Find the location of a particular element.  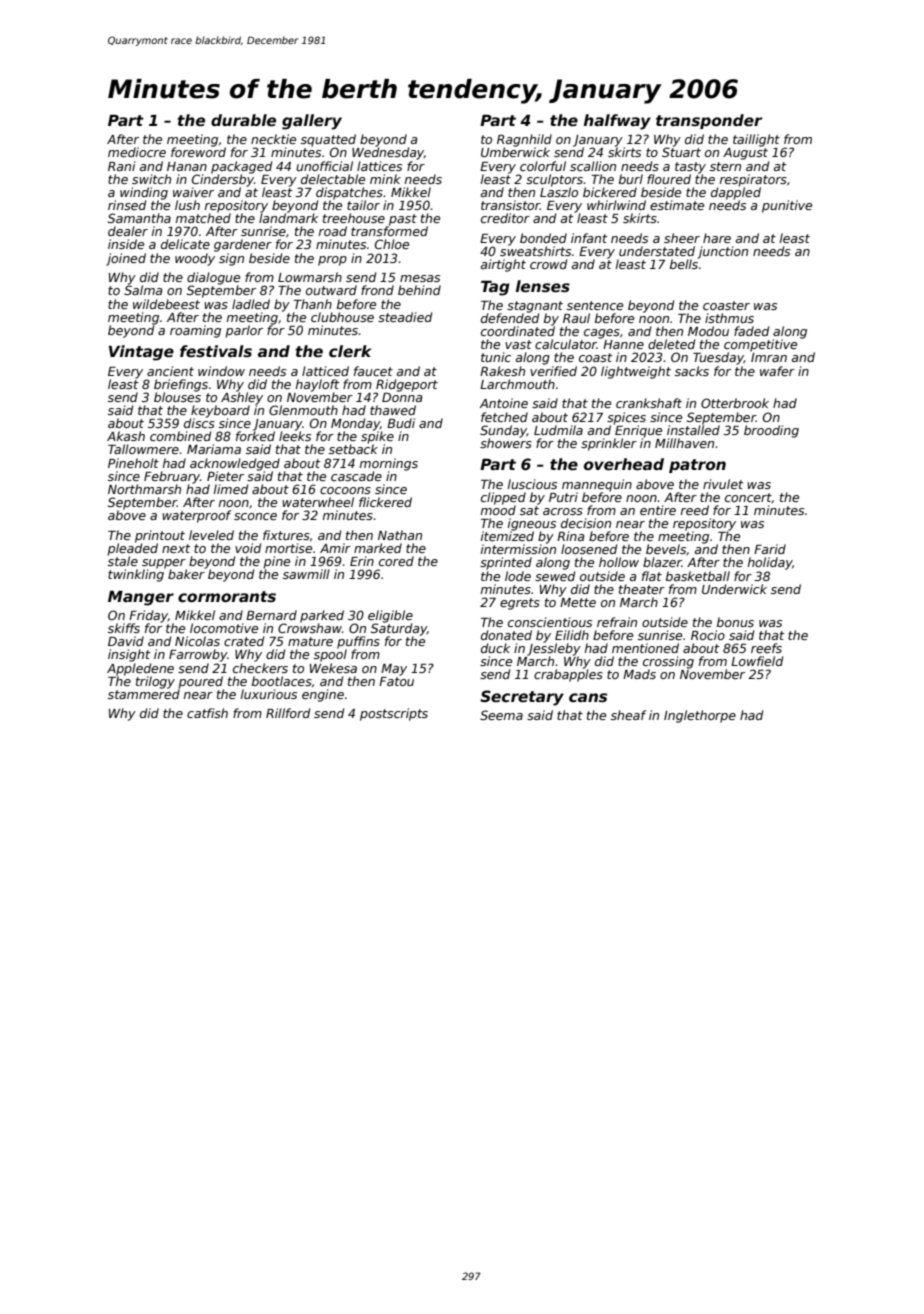

rivulet is located at coordinates (723, 484).
